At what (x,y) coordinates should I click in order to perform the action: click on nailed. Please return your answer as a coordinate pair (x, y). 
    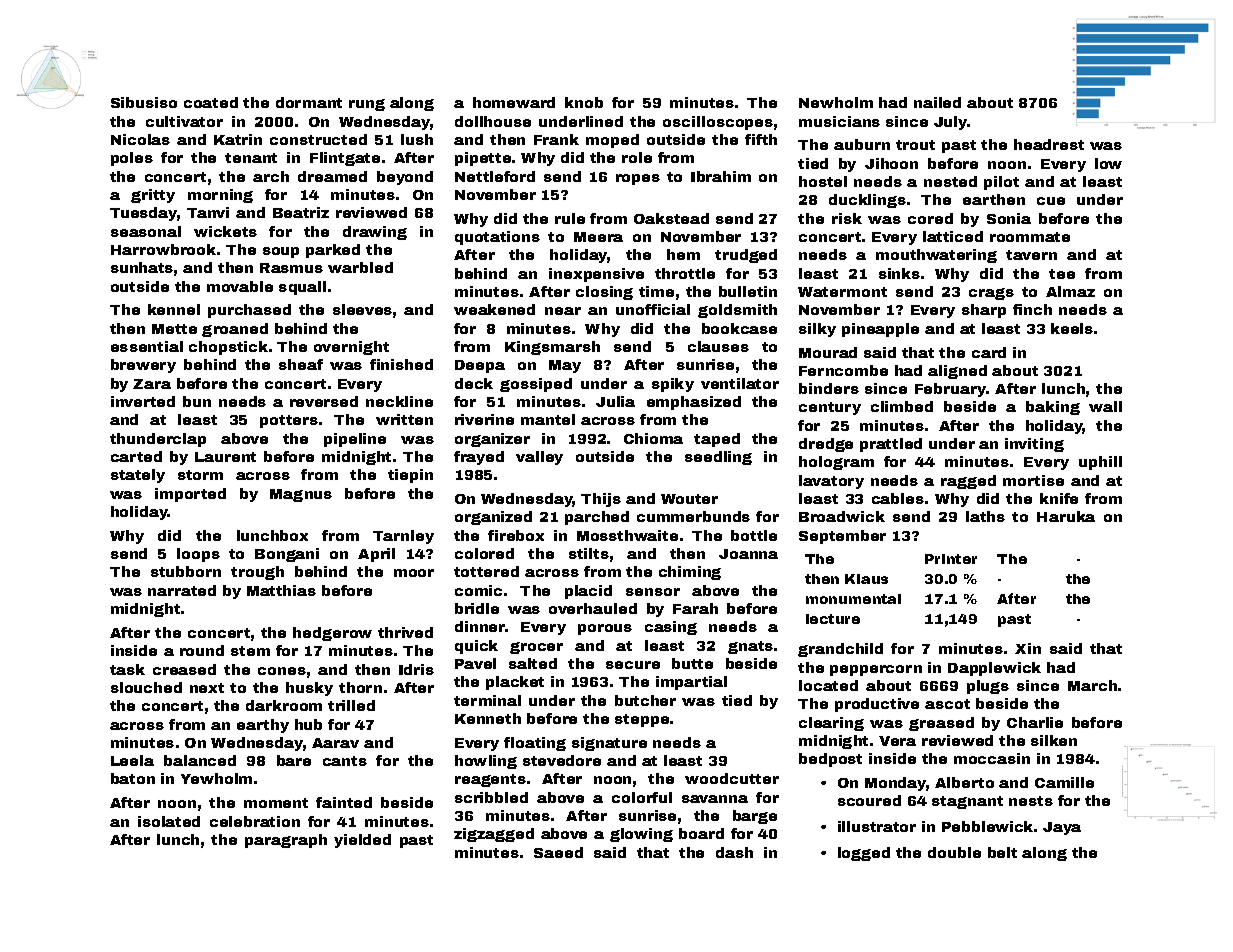
    Looking at the image, I should click on (937, 102).
